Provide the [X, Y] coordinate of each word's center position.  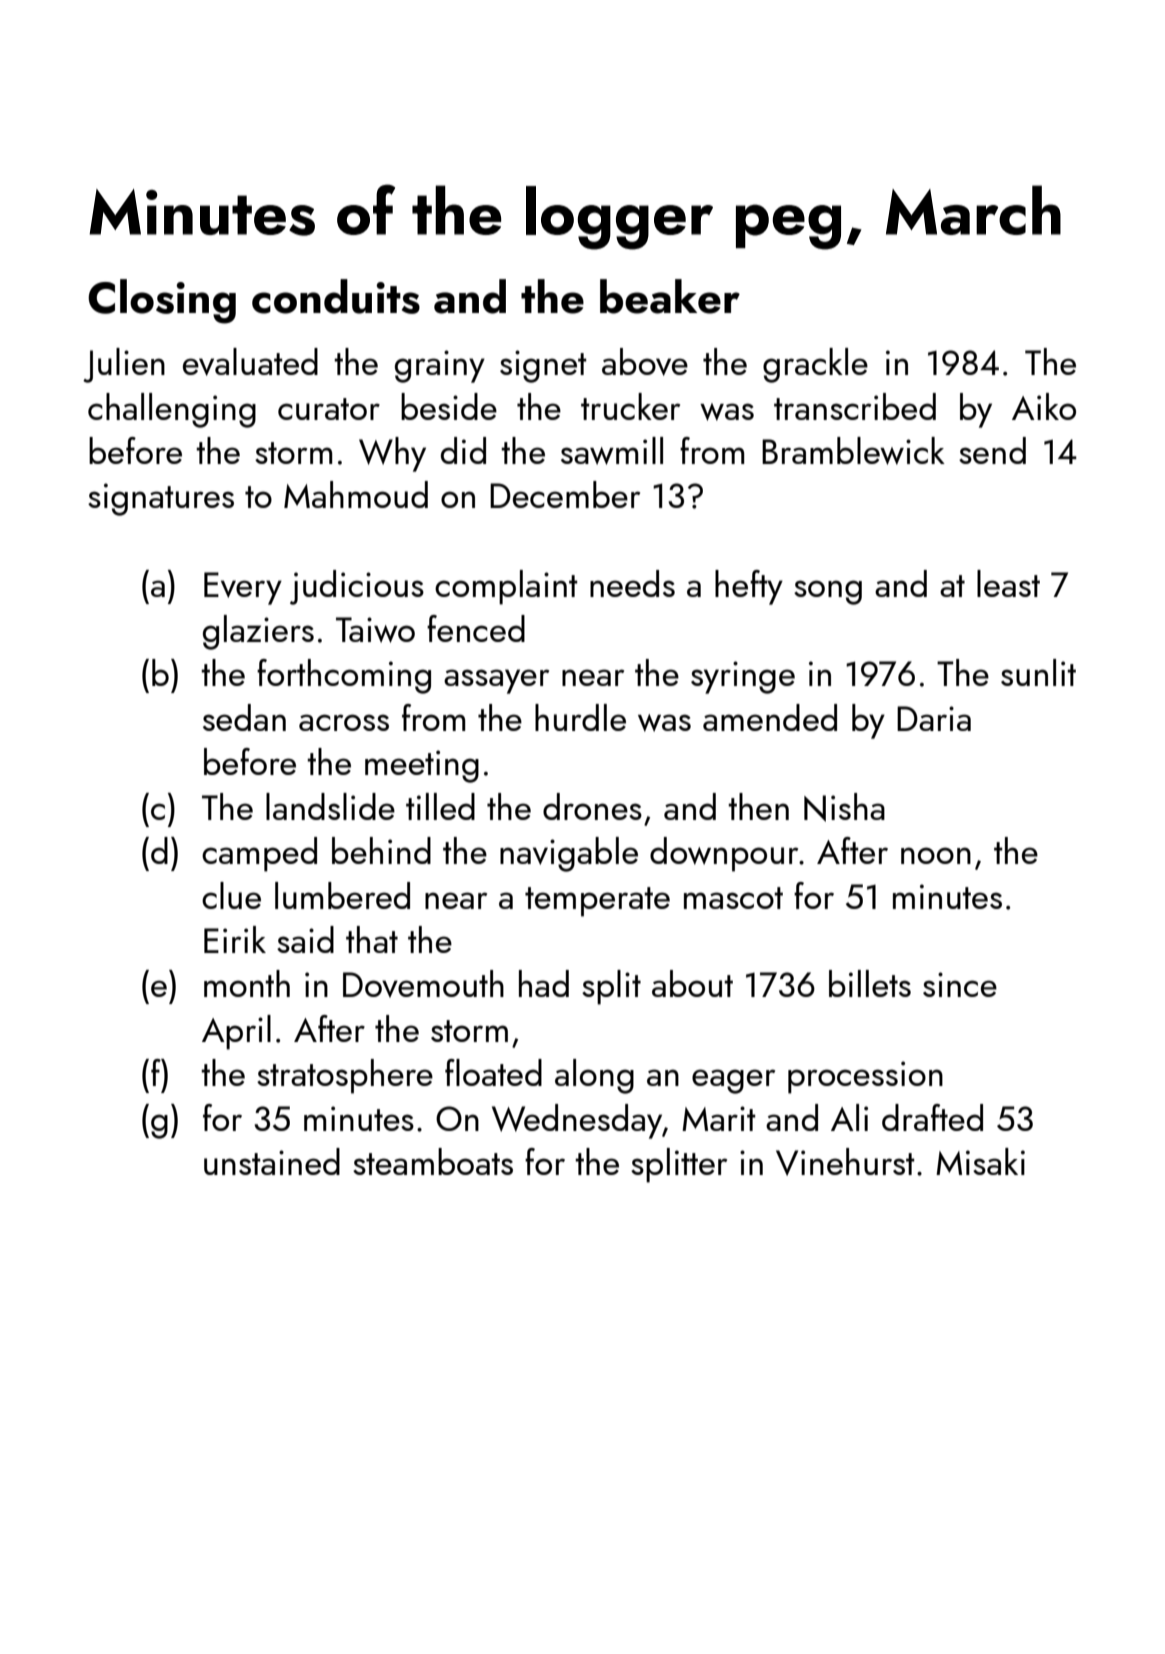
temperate [597, 902]
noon [936, 855]
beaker [670, 296]
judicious [357, 587]
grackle [815, 365]
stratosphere [345, 1076]
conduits [336, 296]
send [992, 450]
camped [259, 854]
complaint [506, 587]
